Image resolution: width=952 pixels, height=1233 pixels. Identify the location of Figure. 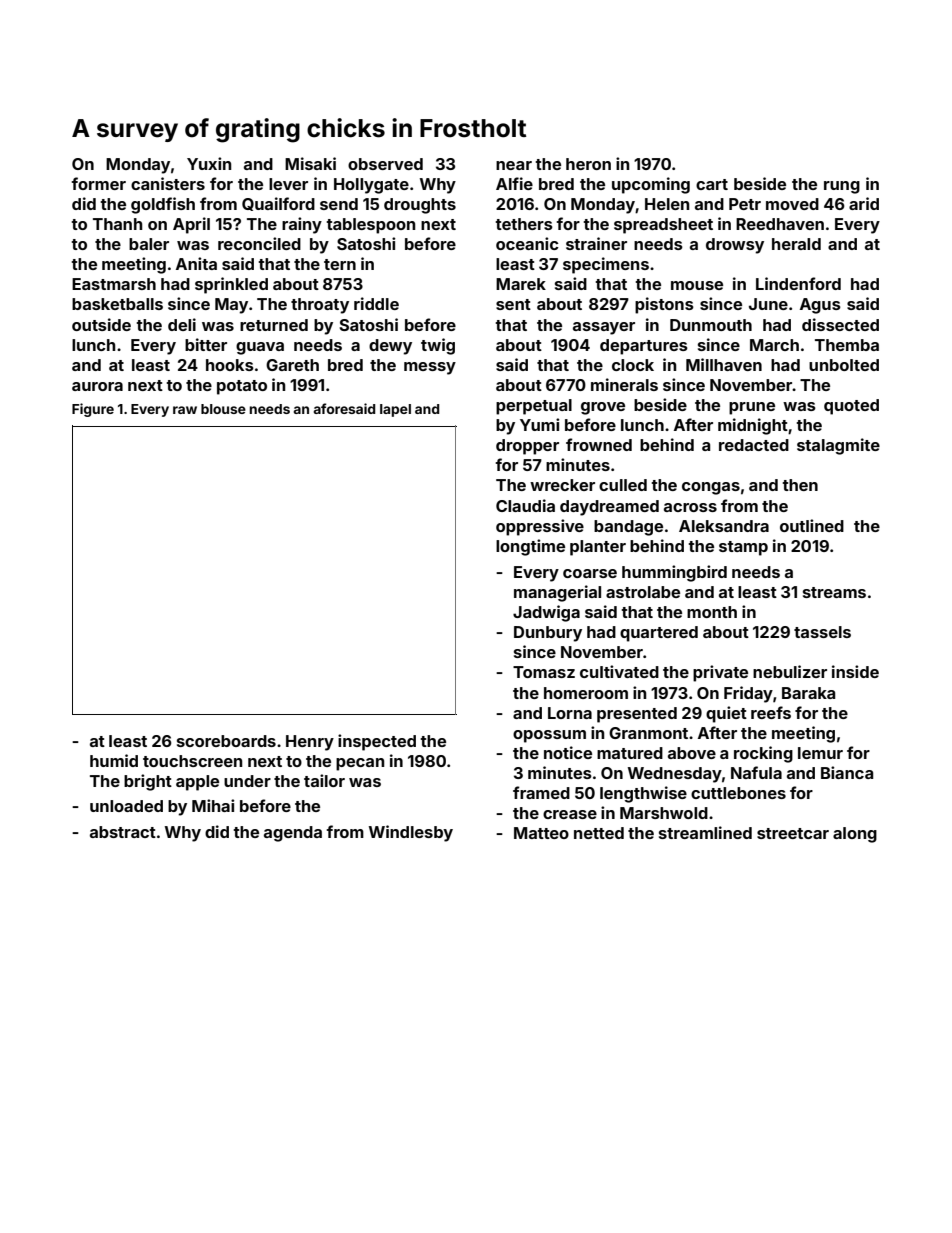
(93, 410).
